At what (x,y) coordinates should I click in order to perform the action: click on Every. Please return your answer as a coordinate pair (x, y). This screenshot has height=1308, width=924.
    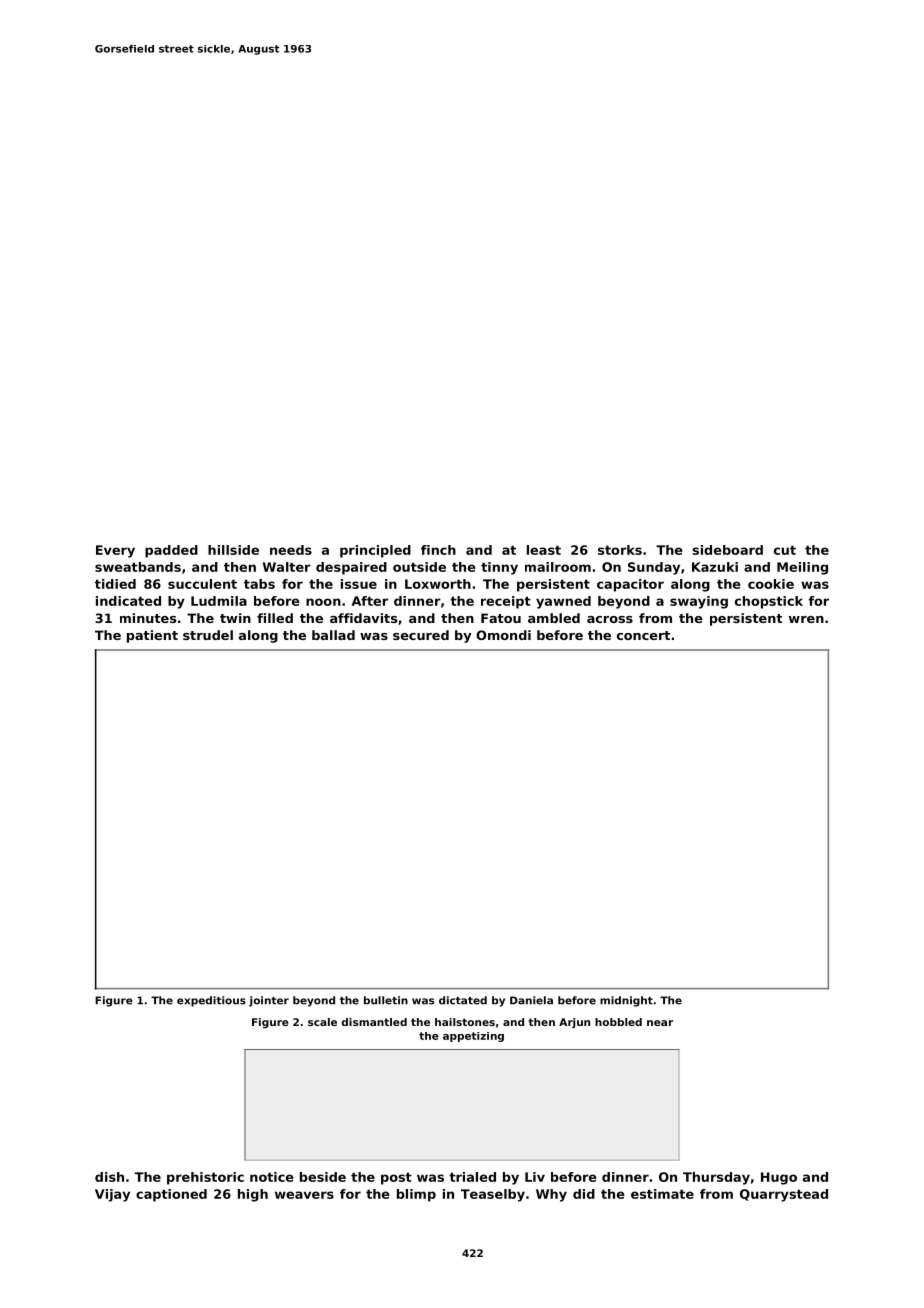
    Looking at the image, I should click on (115, 551).
